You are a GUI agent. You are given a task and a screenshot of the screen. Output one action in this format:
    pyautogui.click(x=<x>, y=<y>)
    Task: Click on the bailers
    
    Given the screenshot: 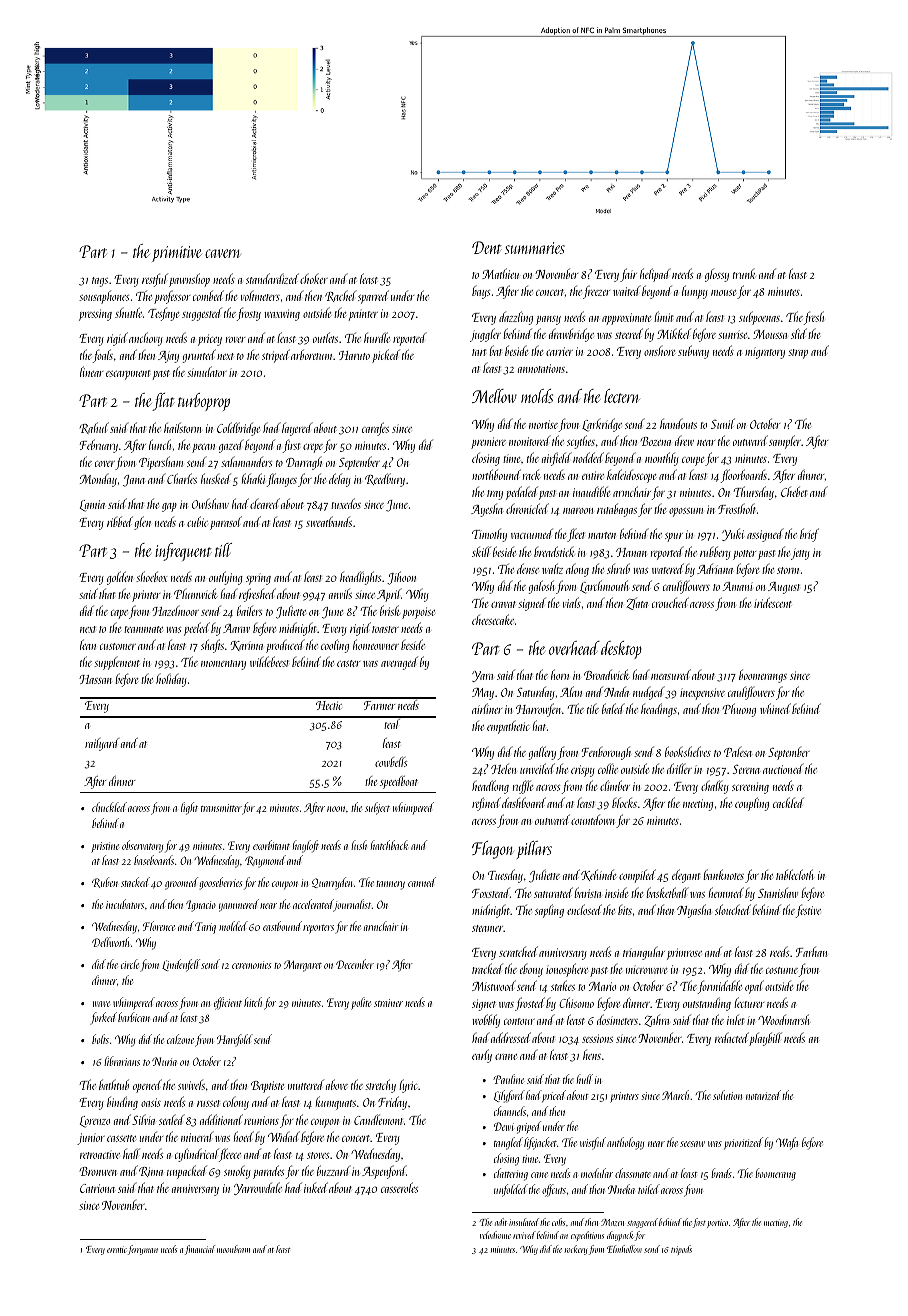 What is the action you would take?
    pyautogui.click(x=249, y=610)
